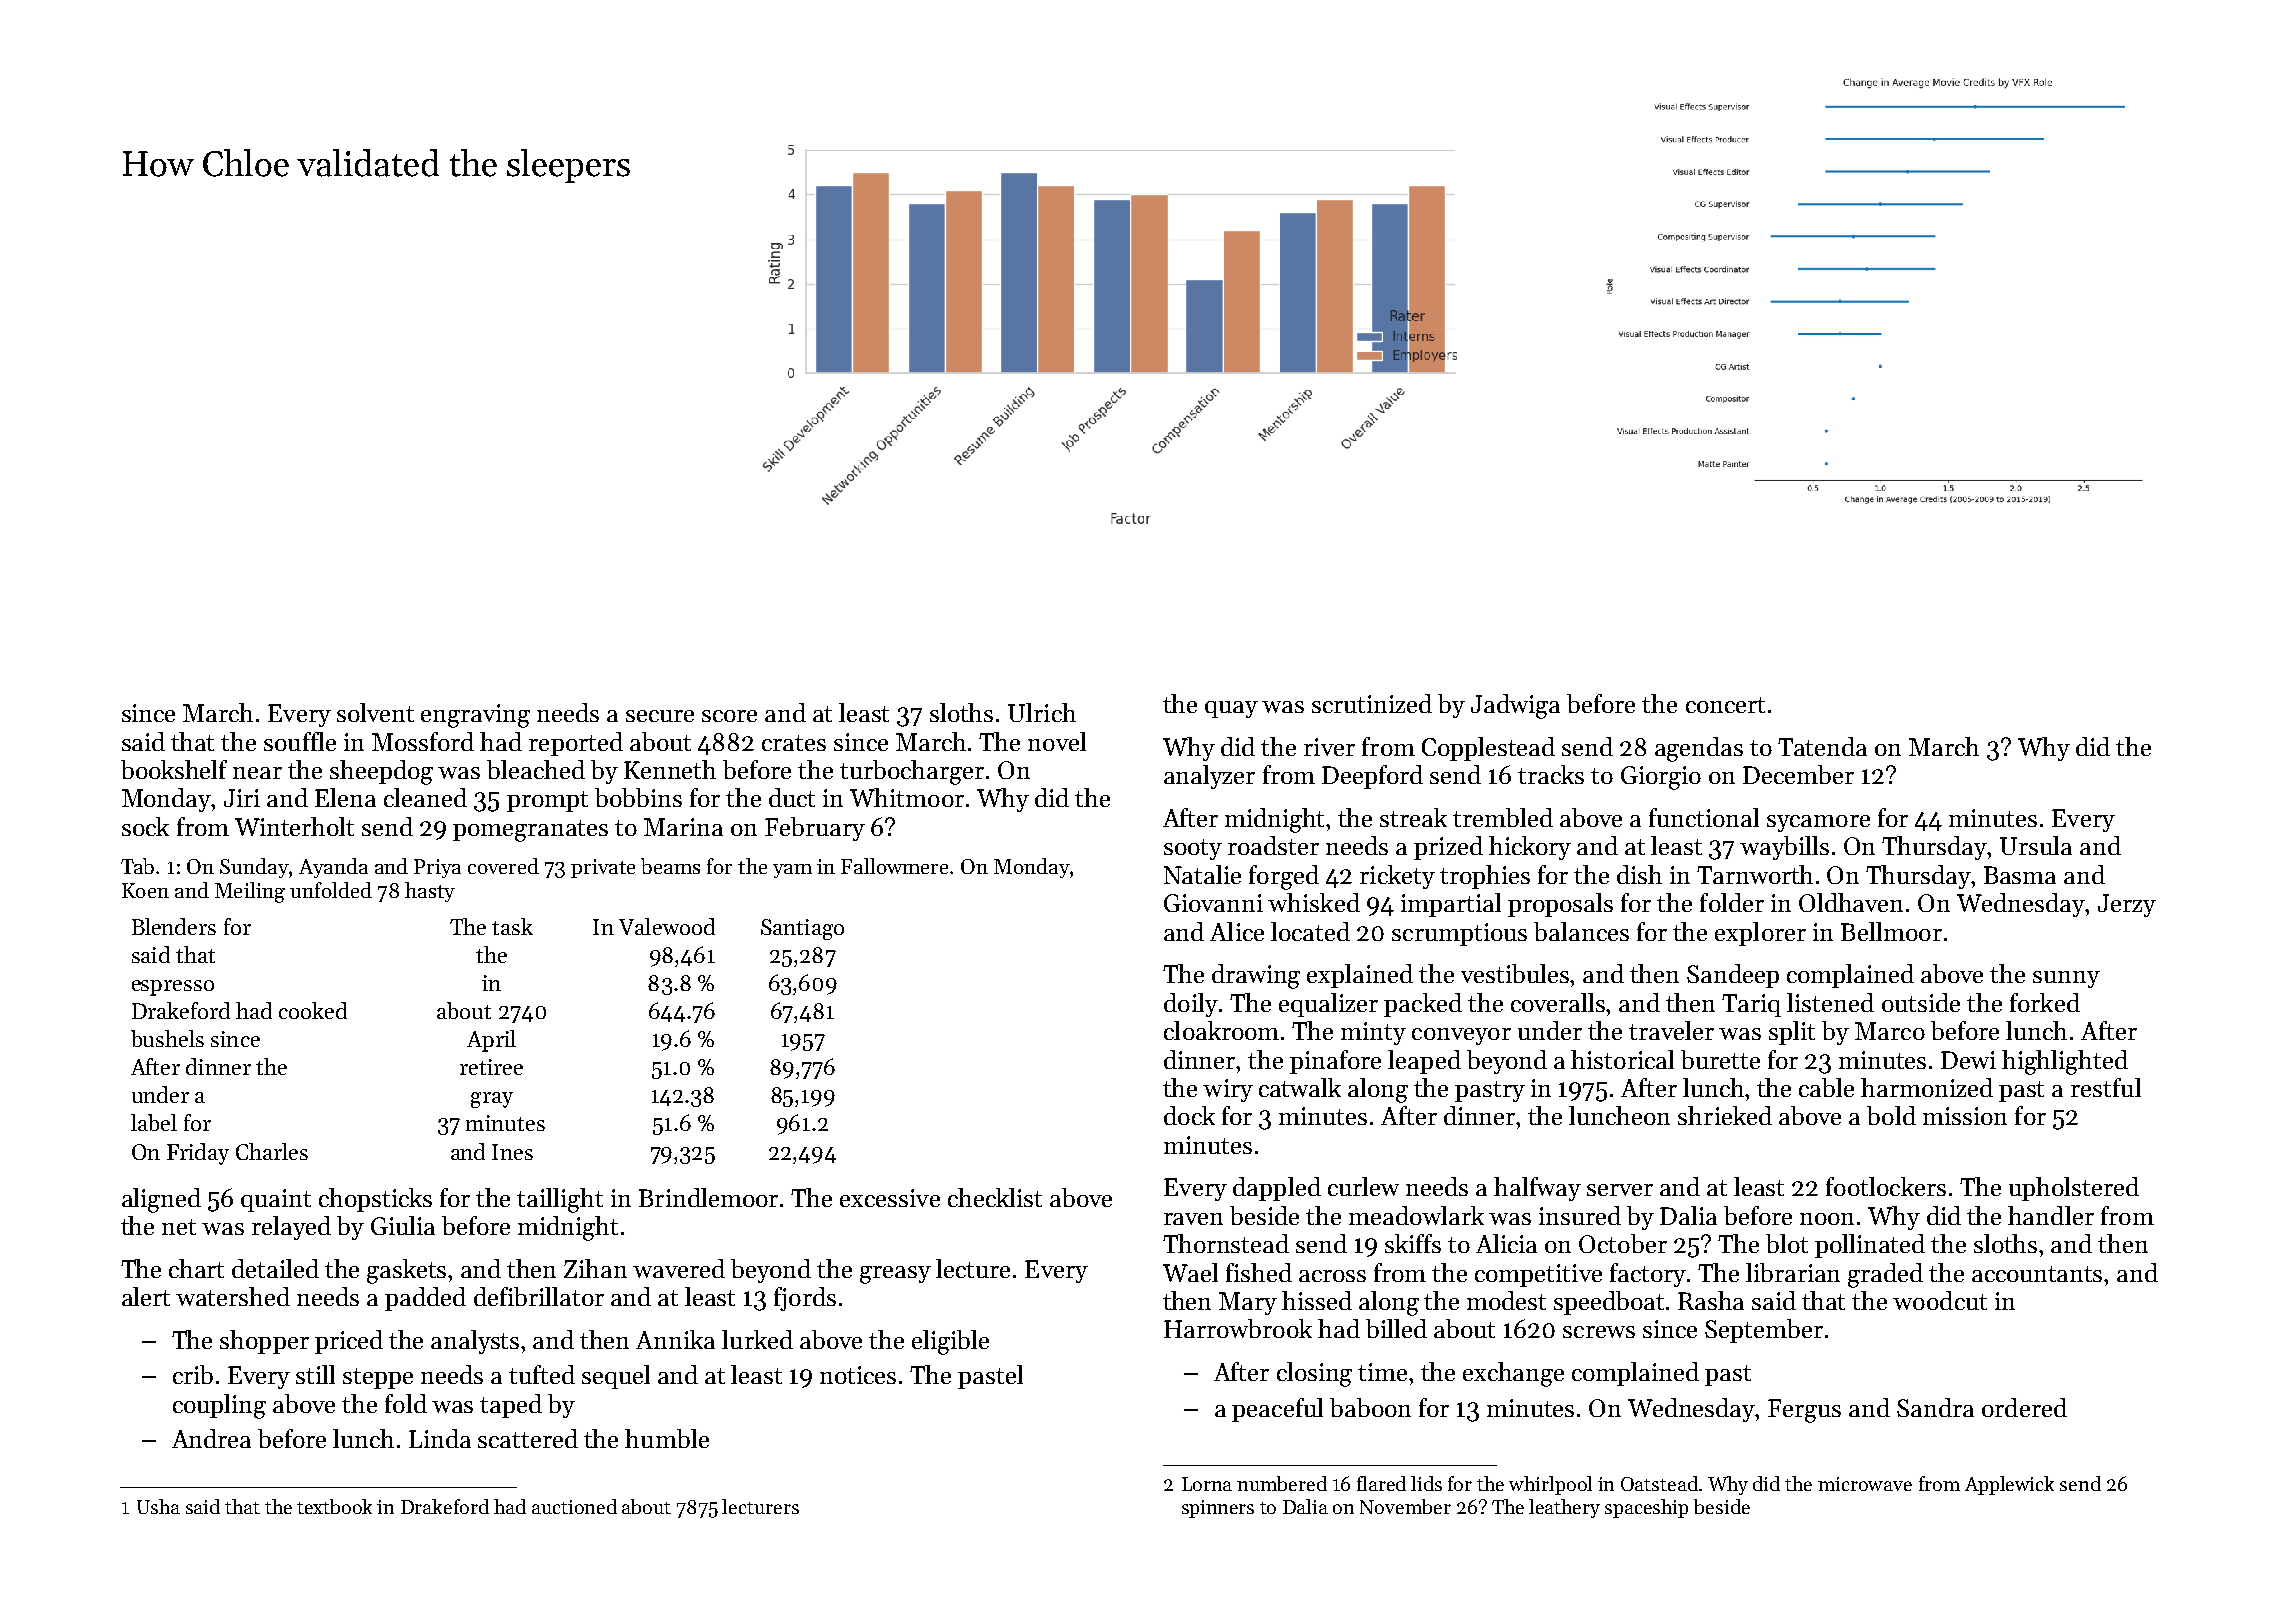  I want to click on microwave, so click(1865, 1484).
